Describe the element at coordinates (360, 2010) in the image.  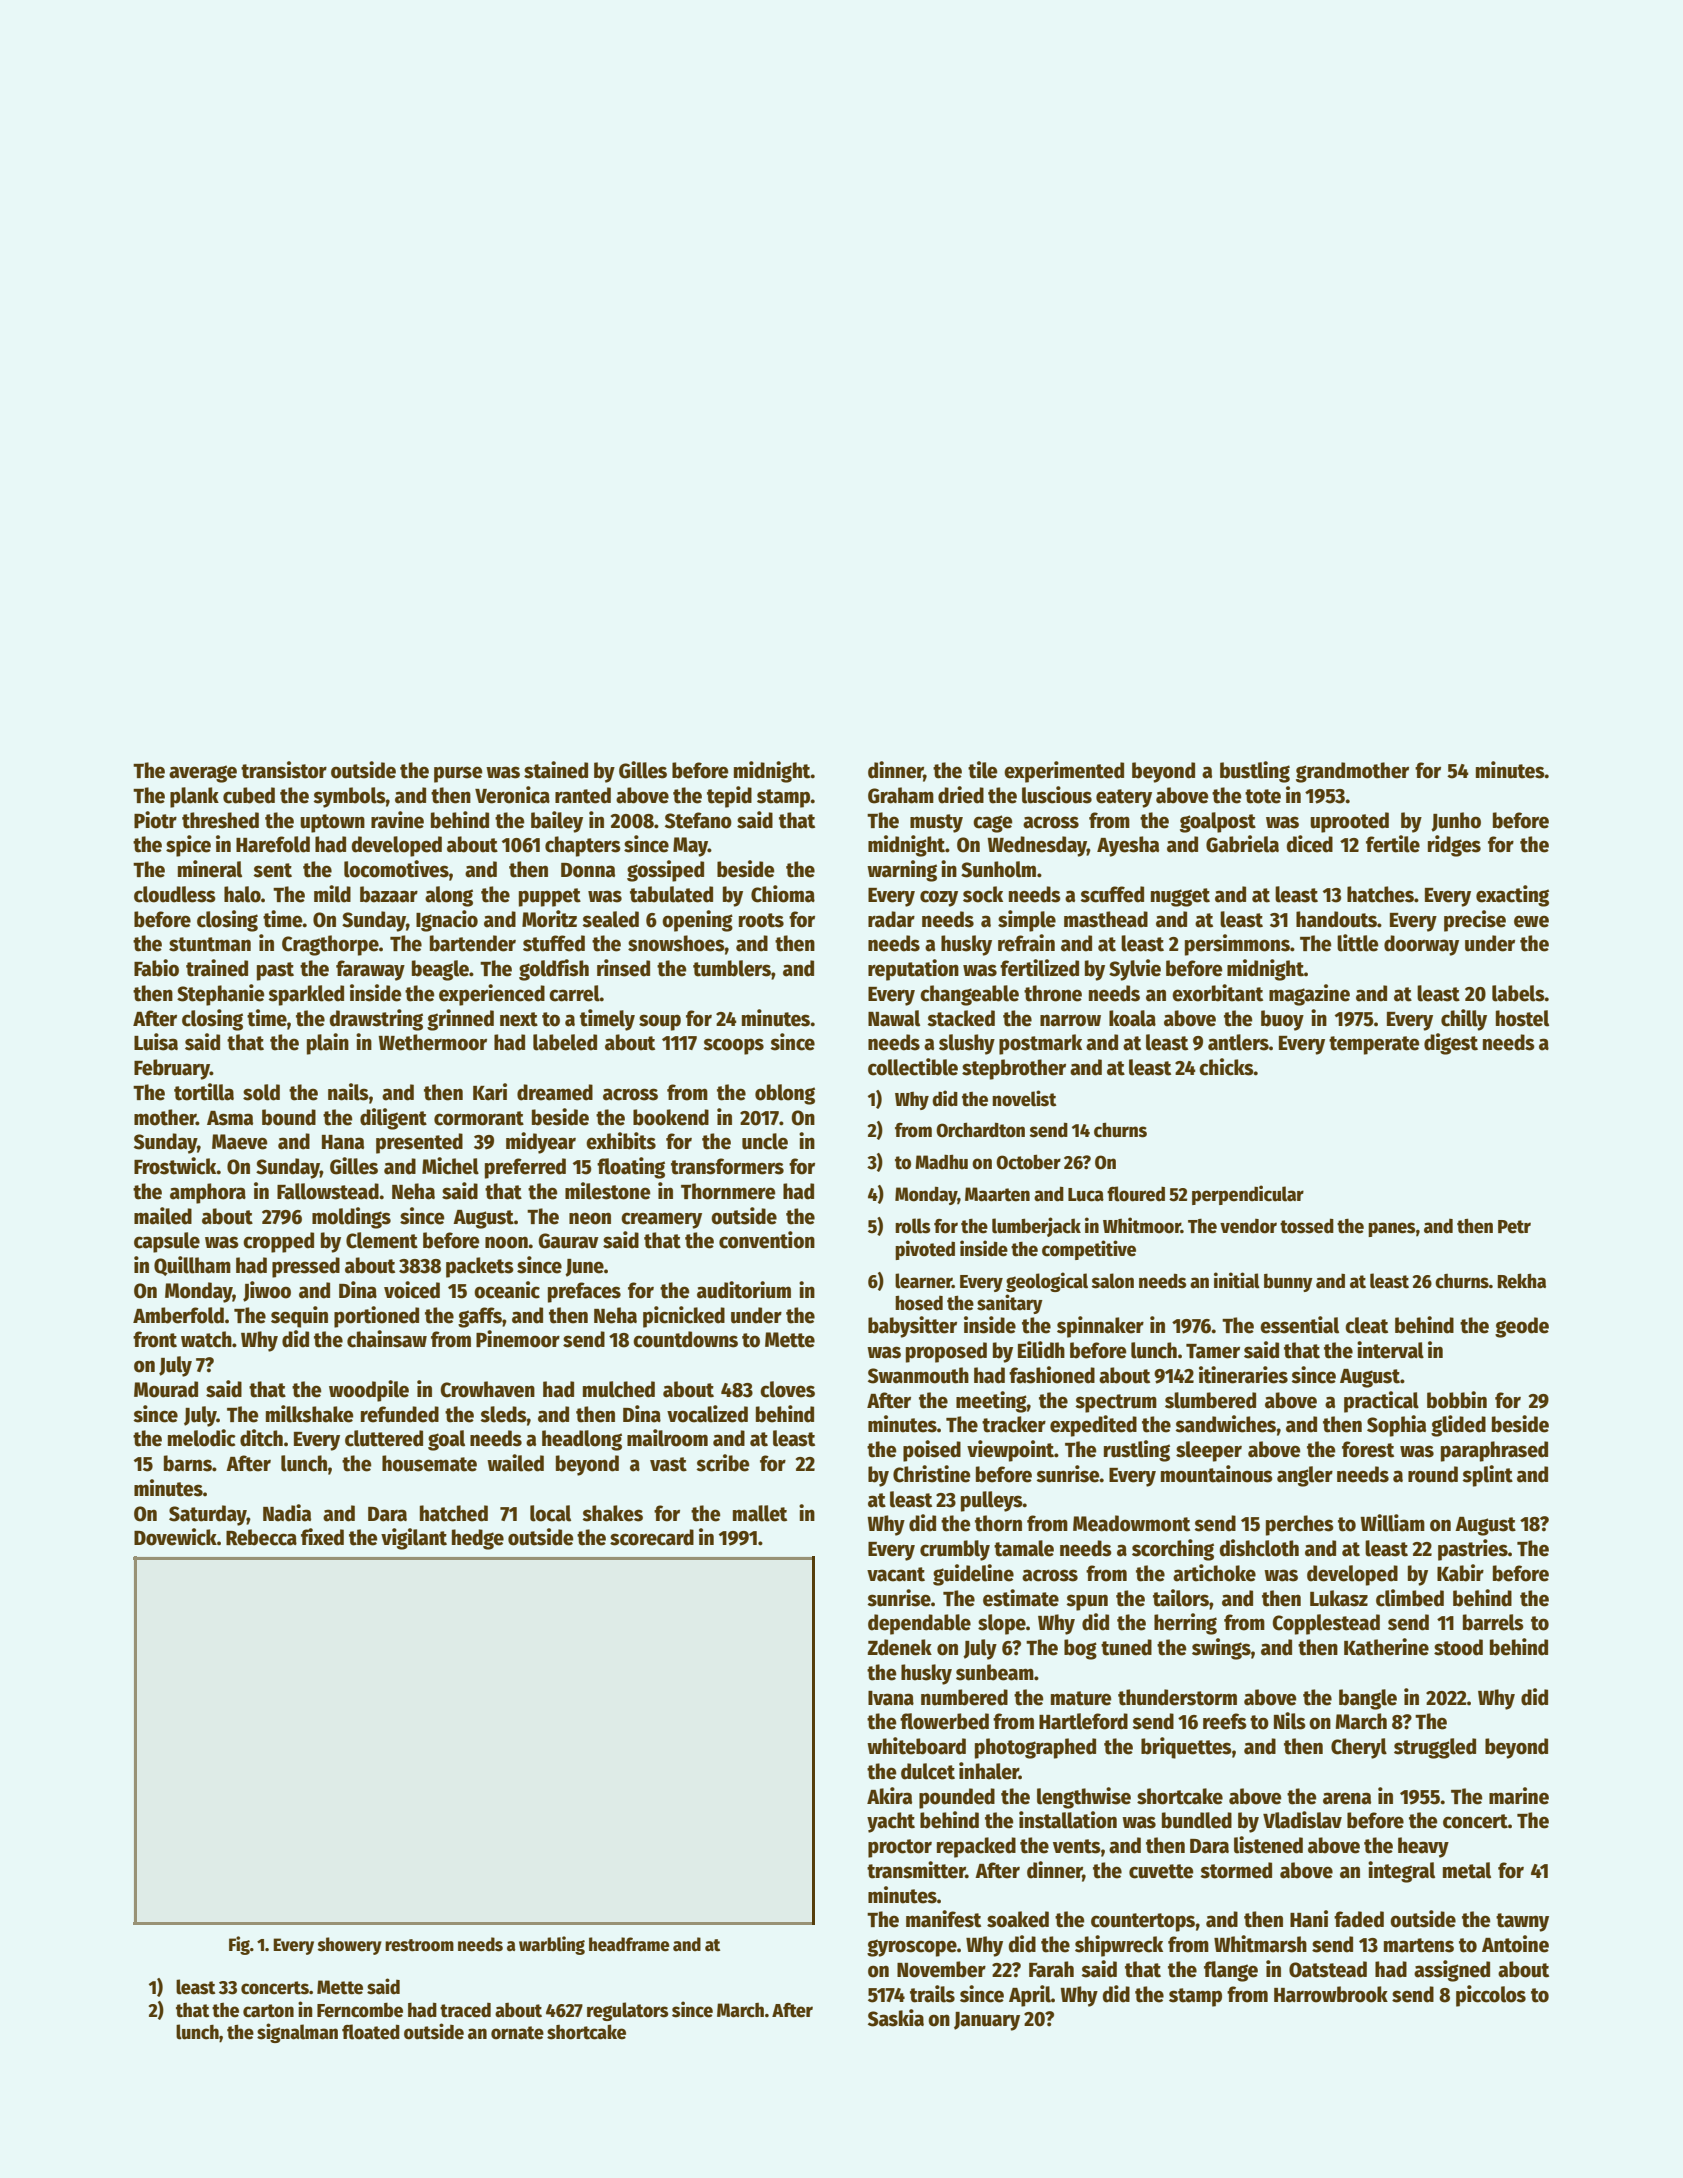
I see `Ferncombe` at that location.
